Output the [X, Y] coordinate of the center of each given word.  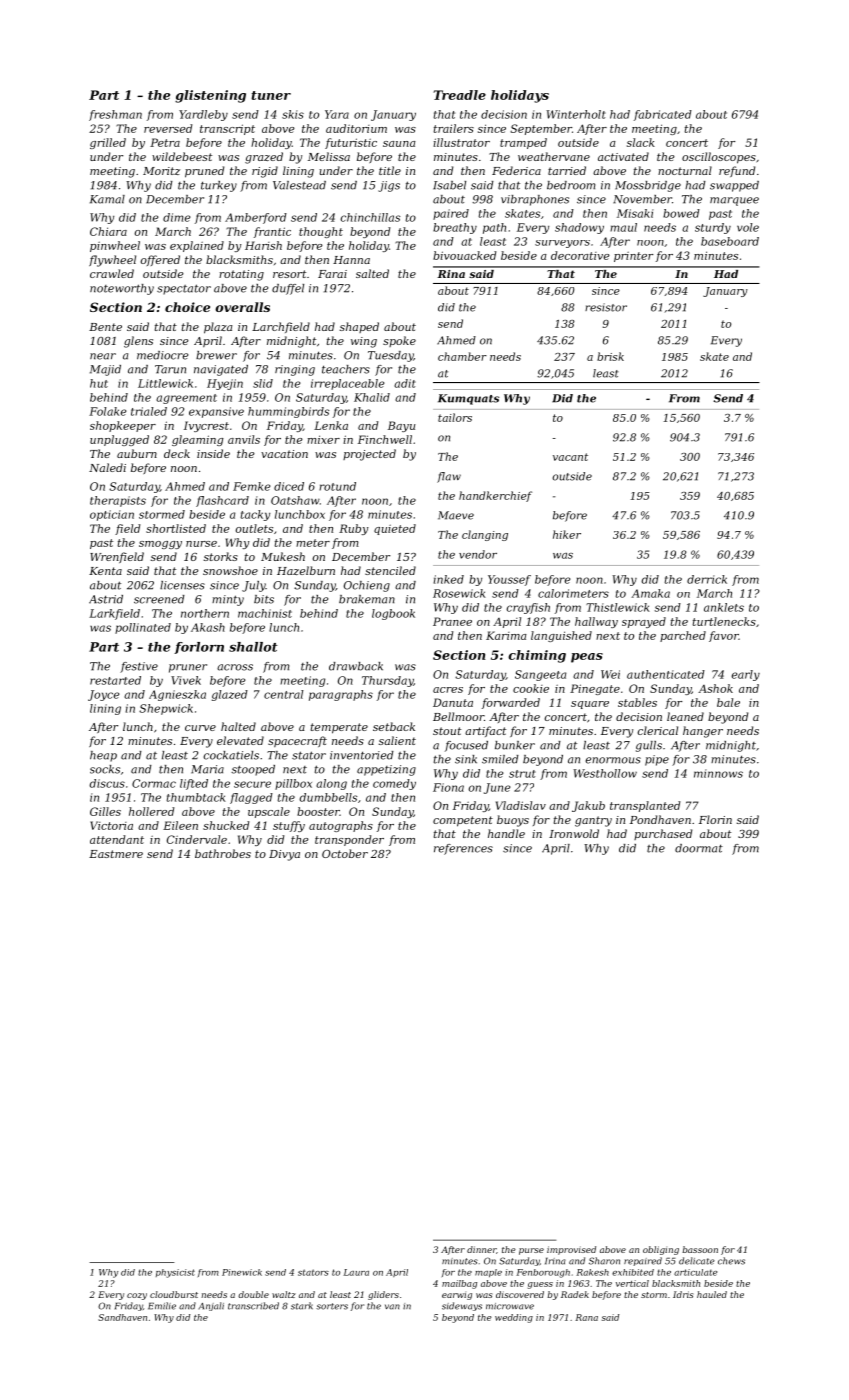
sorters [332, 1306]
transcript [227, 129]
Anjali [211, 1306]
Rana [586, 1317]
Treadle [459, 95]
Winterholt [576, 114]
